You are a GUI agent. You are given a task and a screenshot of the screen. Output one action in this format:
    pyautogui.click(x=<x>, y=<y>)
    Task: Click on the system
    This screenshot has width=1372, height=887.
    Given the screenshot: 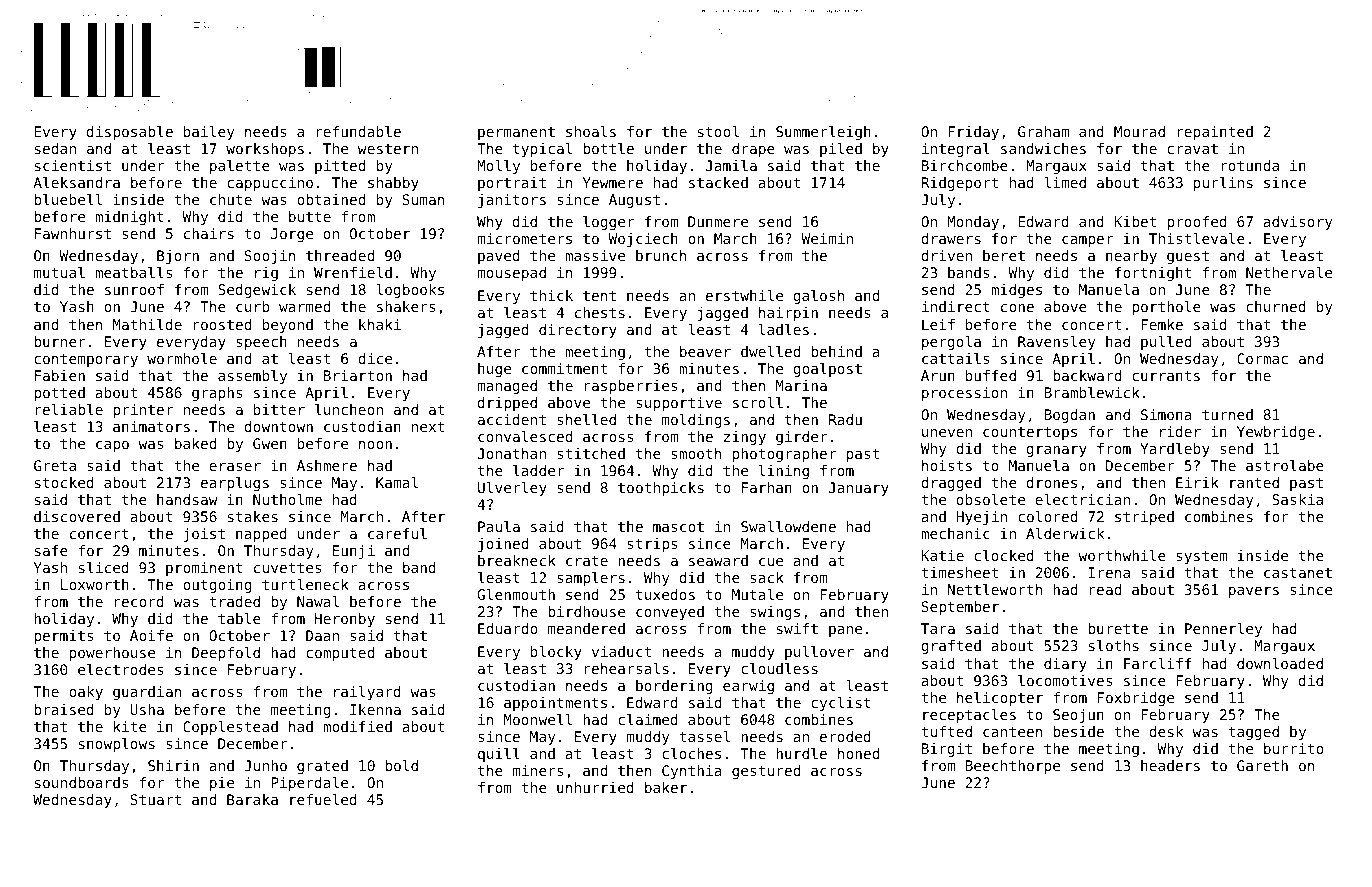 What is the action you would take?
    pyautogui.click(x=1201, y=557)
